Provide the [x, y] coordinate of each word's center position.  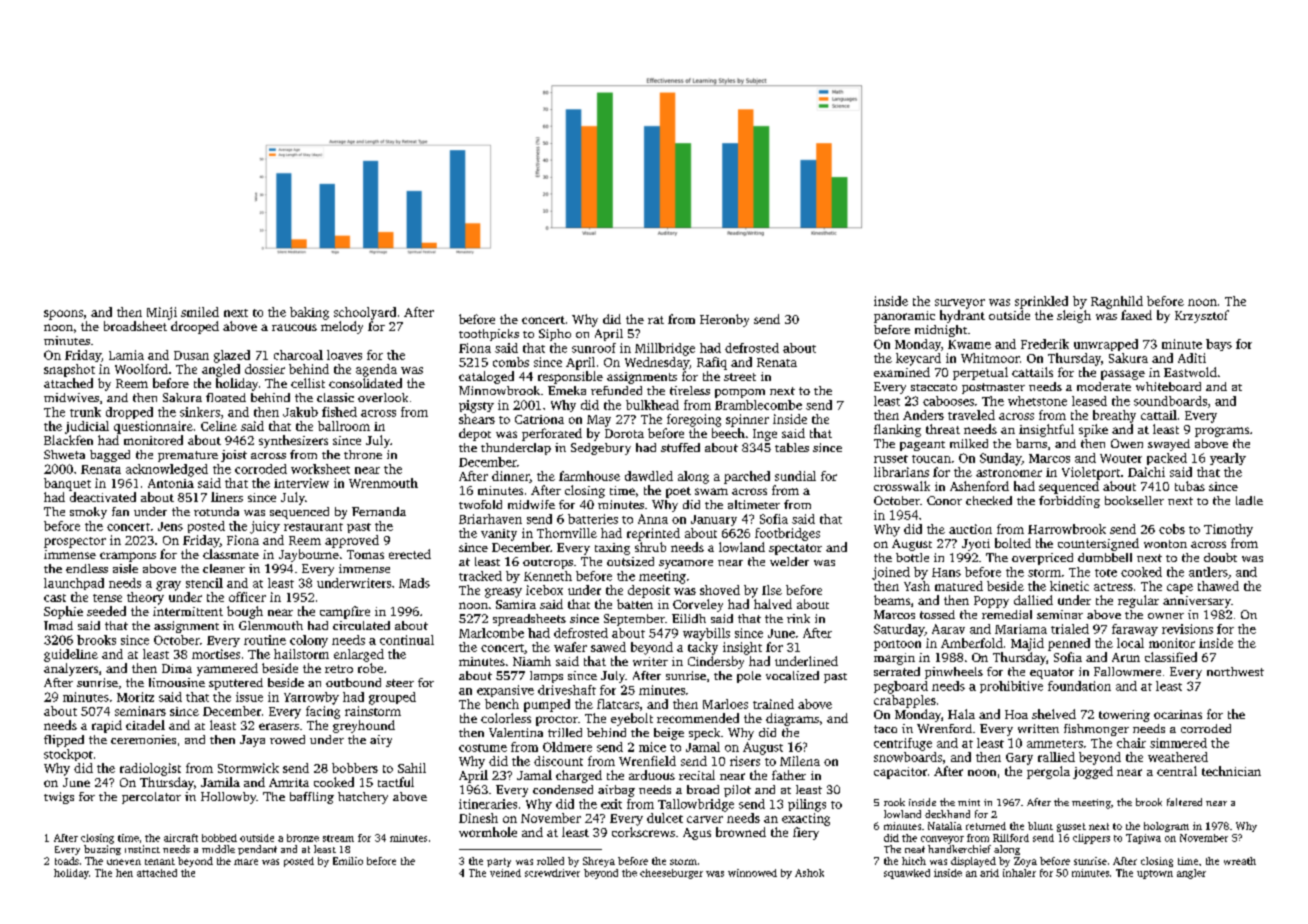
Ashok [809, 873]
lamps [546, 677]
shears [477, 419]
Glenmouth [271, 625]
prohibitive [1011, 687]
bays [1219, 345]
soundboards [1170, 401]
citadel [145, 725]
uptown [1155, 874]
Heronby [724, 320]
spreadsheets [529, 620]
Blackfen [68, 440]
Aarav [948, 629]
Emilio [348, 861]
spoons [63, 315]
